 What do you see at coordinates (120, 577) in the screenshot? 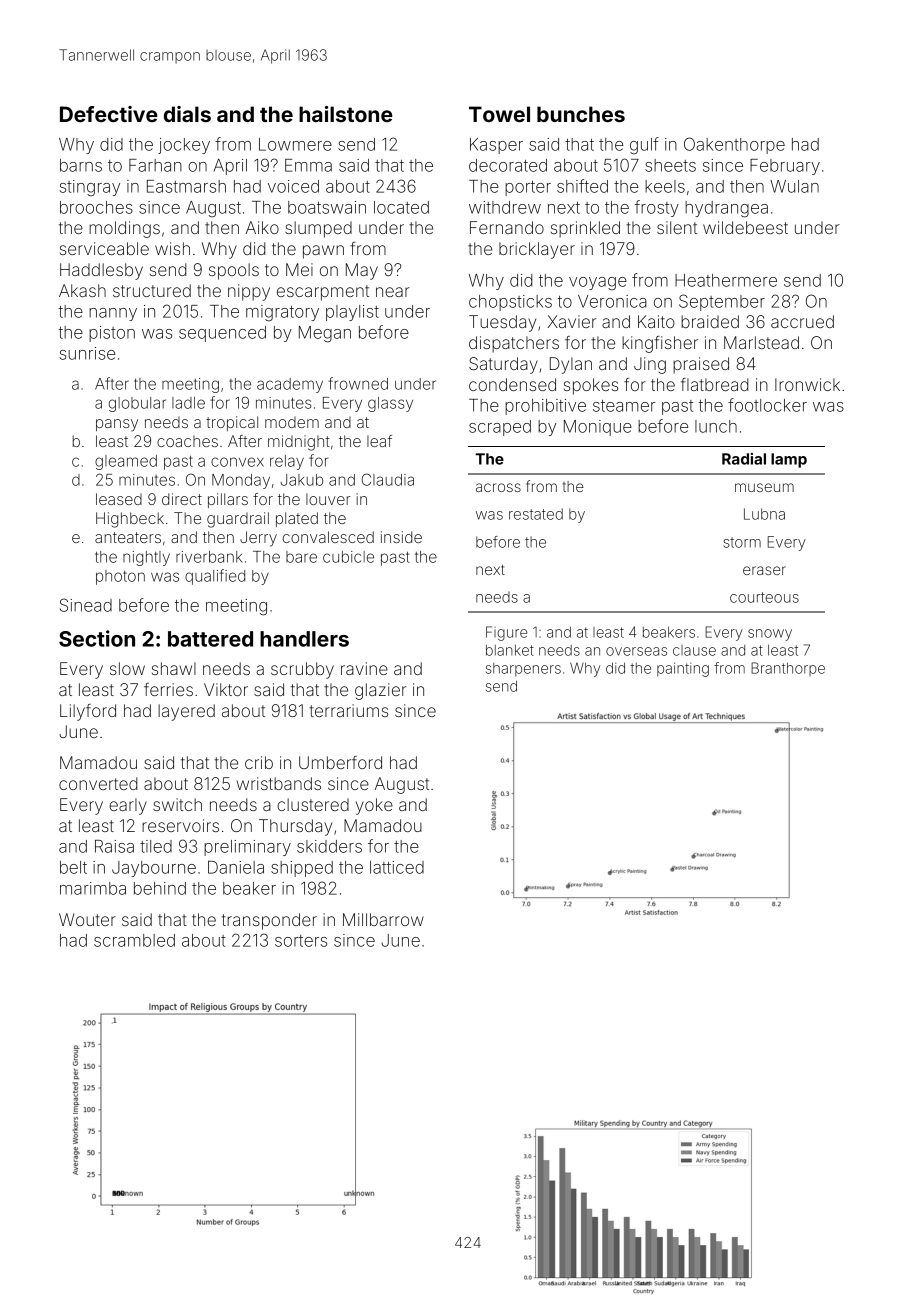
I see `photon` at bounding box center [120, 577].
